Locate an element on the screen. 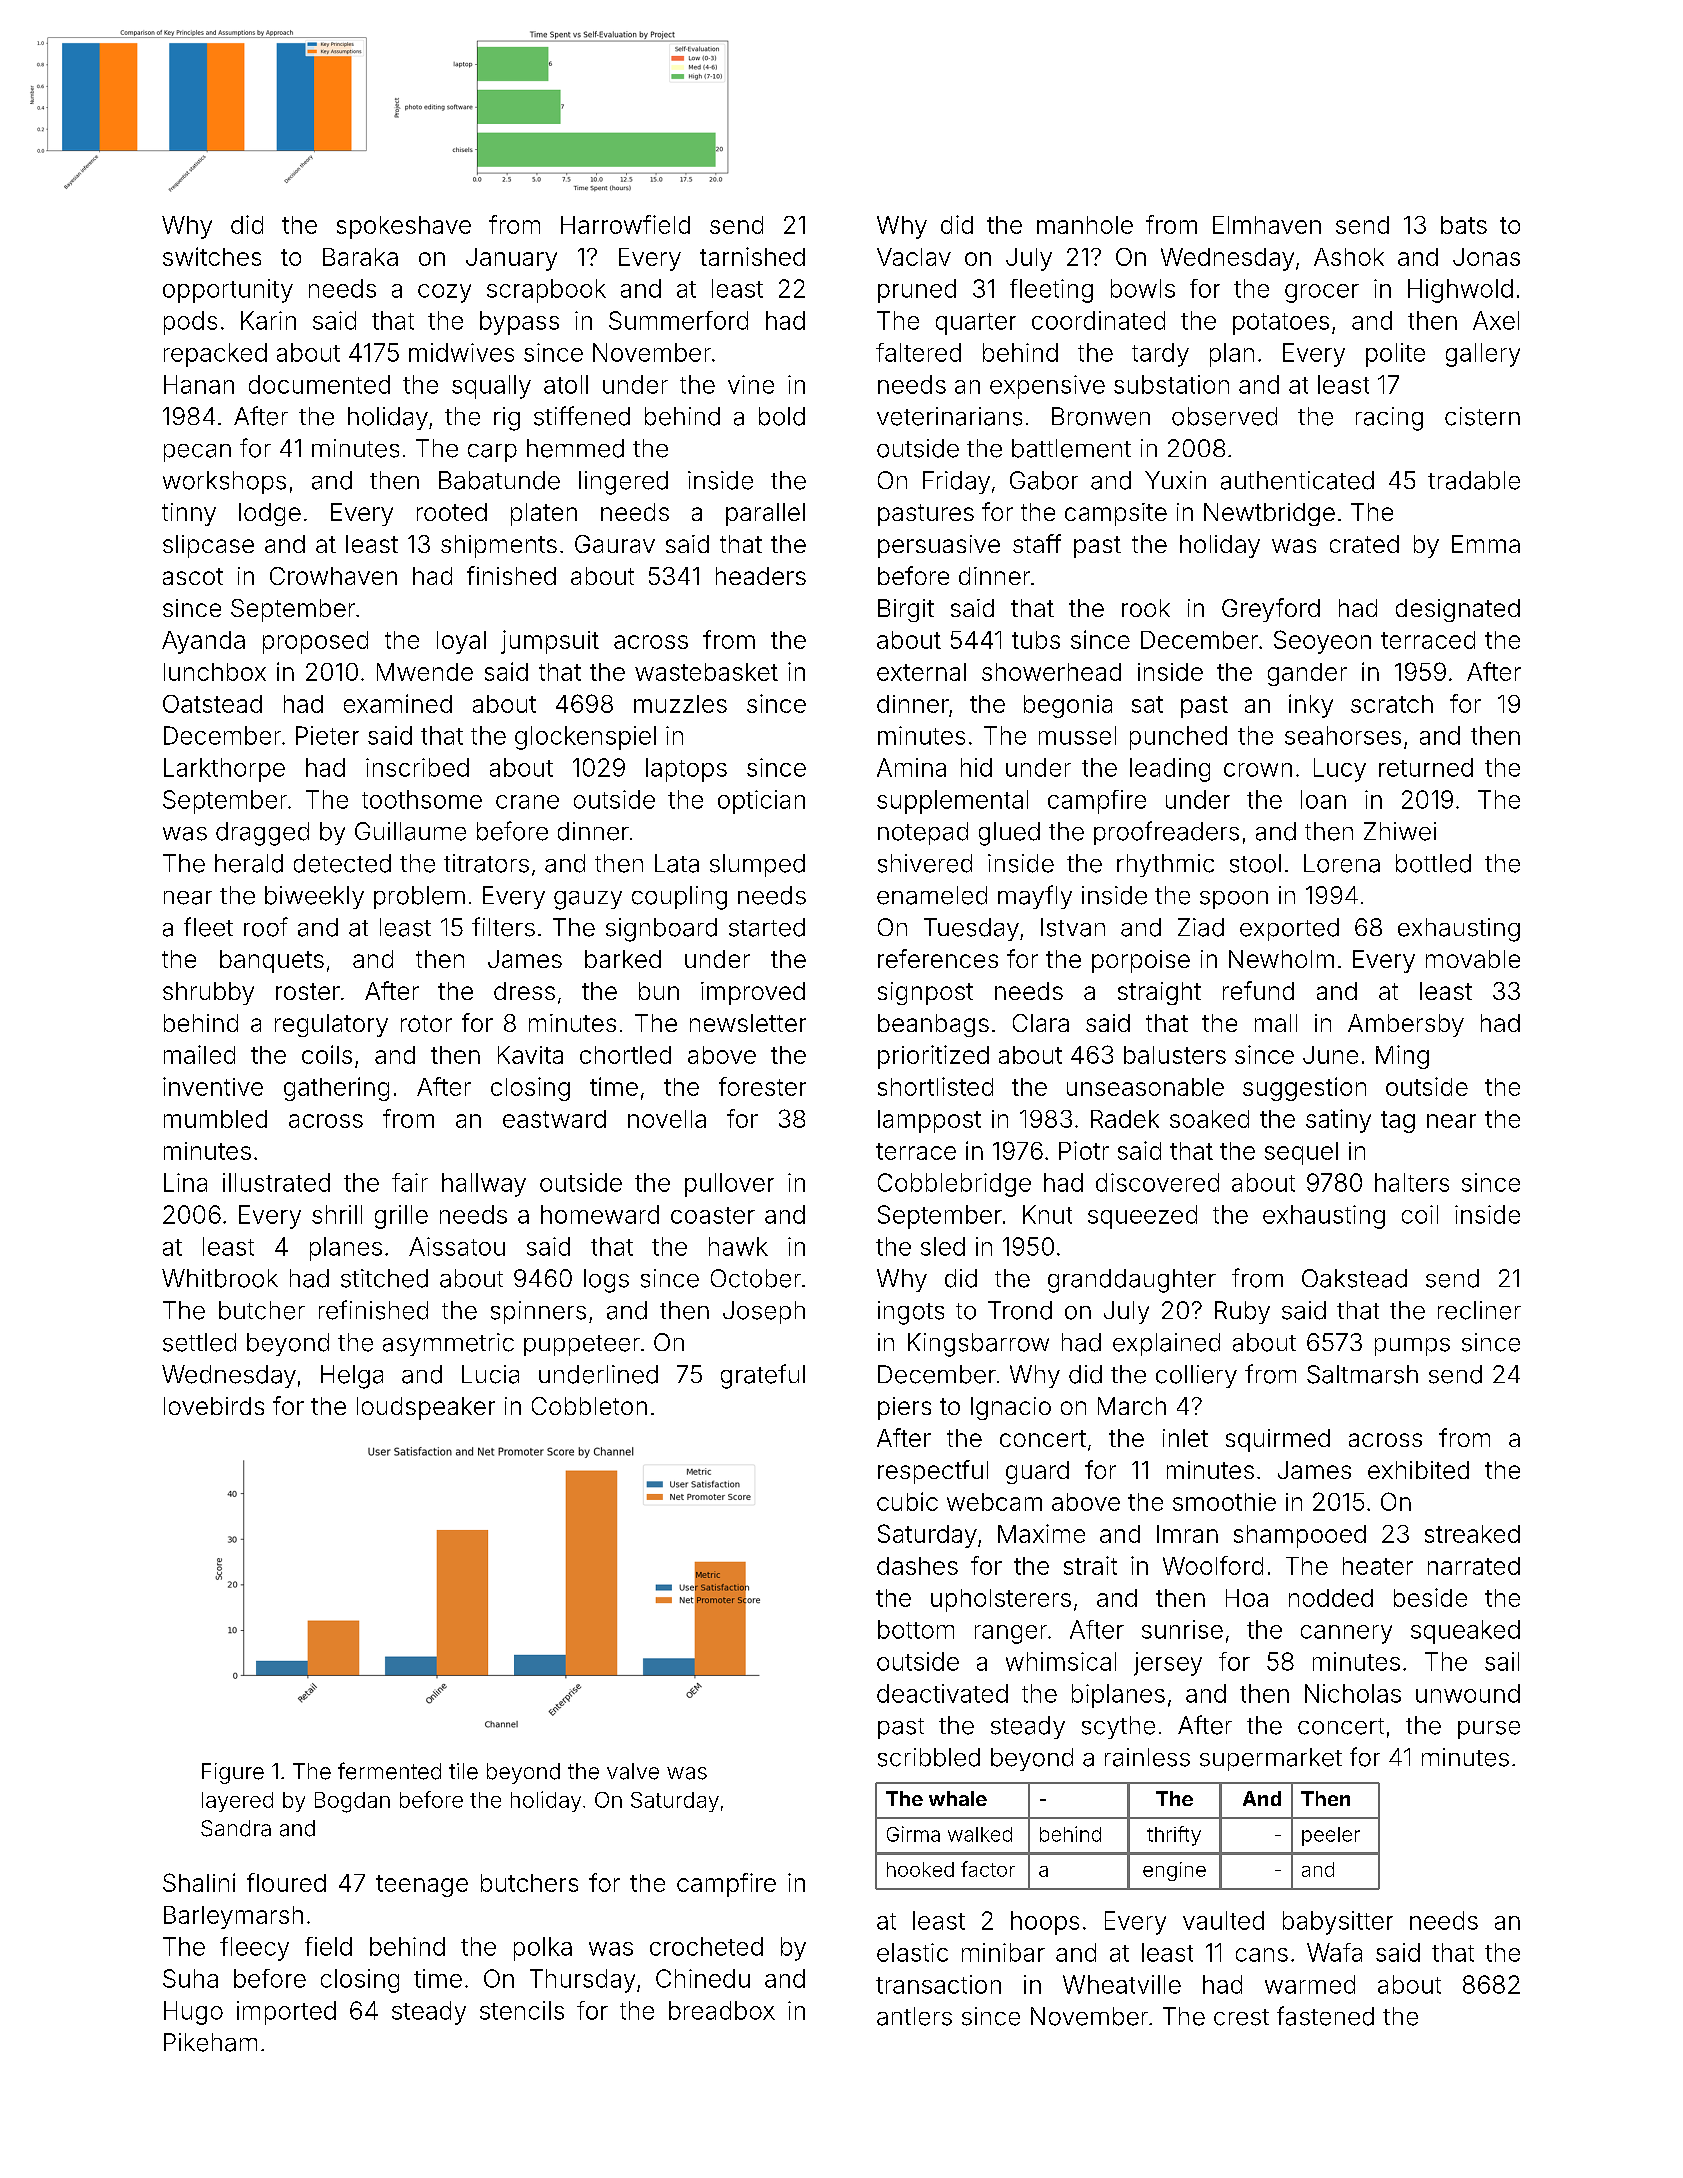 Image resolution: width=1683 pixels, height=2178 pixels. valve is located at coordinates (633, 1771).
